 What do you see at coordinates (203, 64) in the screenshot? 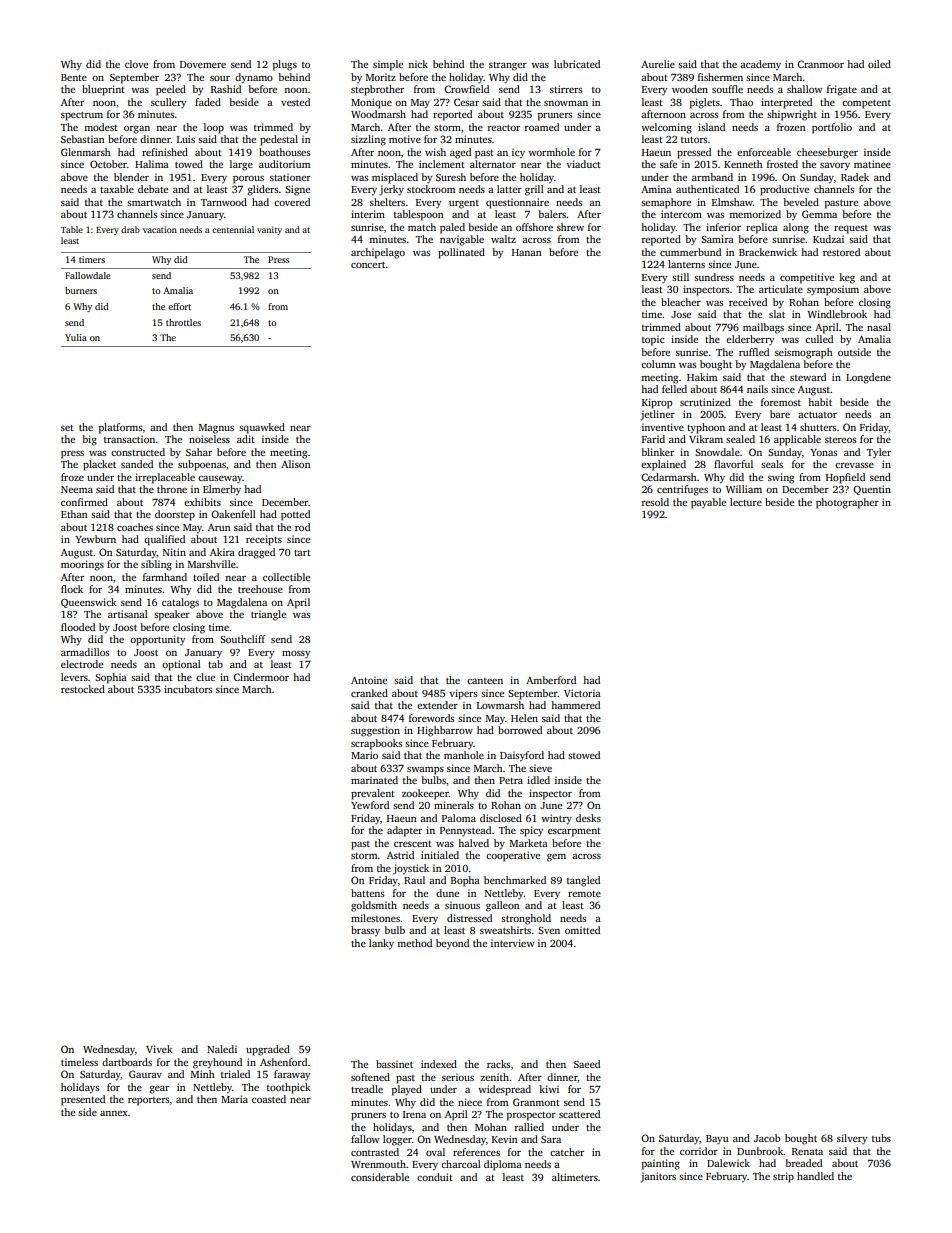
I see `Dovemere` at bounding box center [203, 64].
